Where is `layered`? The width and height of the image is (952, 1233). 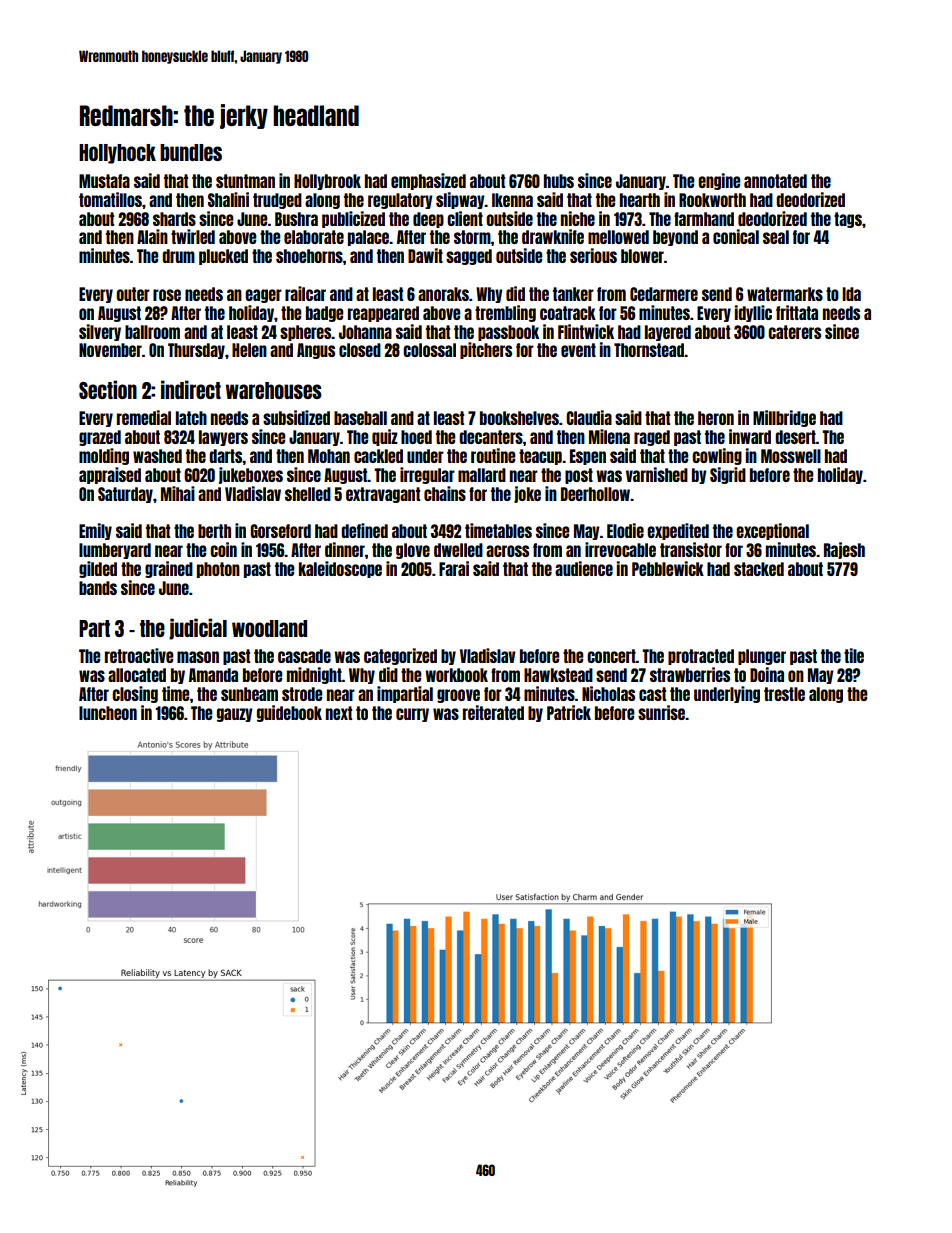 layered is located at coordinates (668, 333).
